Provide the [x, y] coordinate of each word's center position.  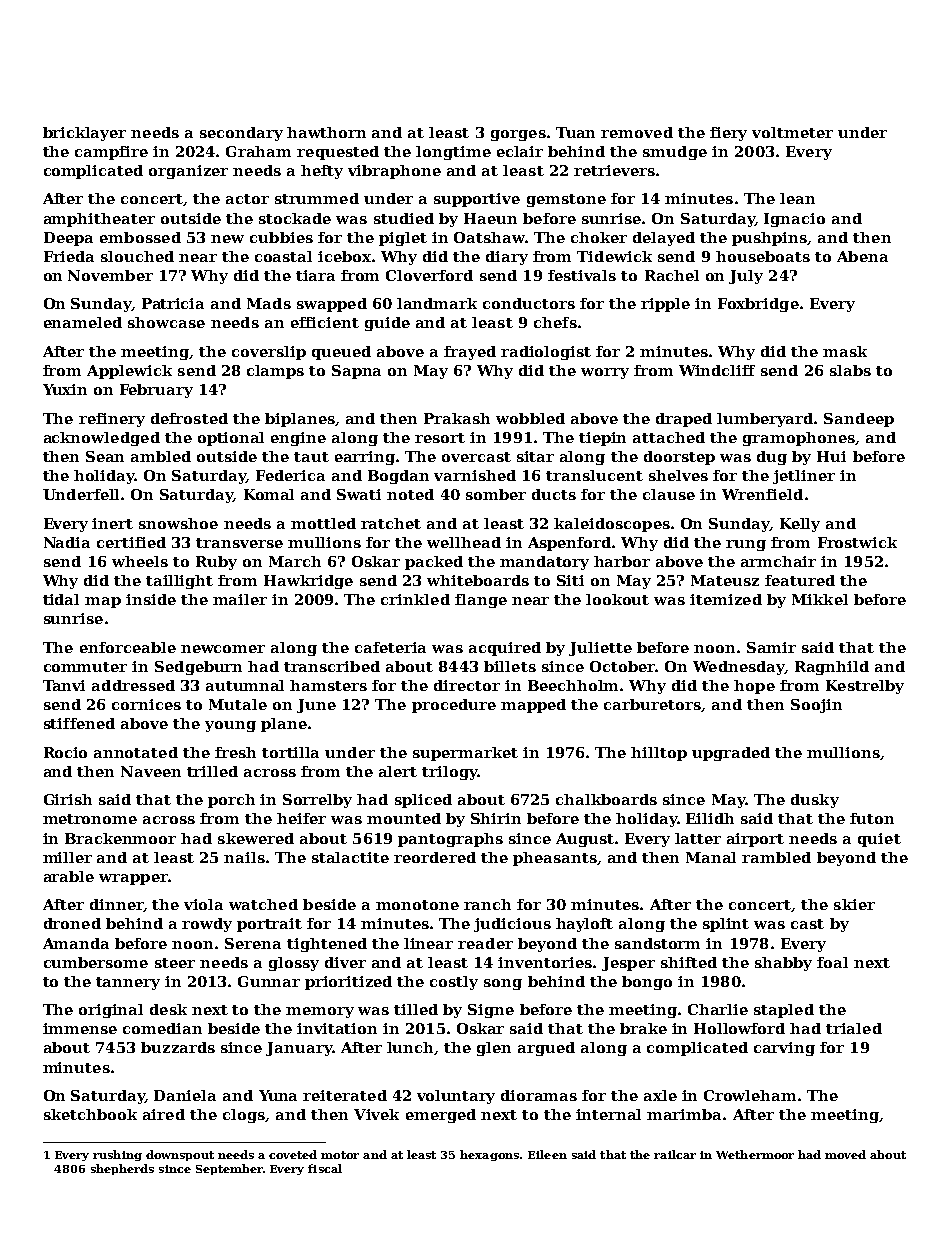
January [299, 1049]
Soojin [816, 706]
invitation [337, 1028]
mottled [323, 523]
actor [247, 199]
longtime [453, 153]
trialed [854, 1028]
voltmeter [792, 132]
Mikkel [820, 599]
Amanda [76, 943]
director [467, 685]
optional [231, 439]
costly [454, 983]
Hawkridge [308, 582]
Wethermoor [755, 1154]
